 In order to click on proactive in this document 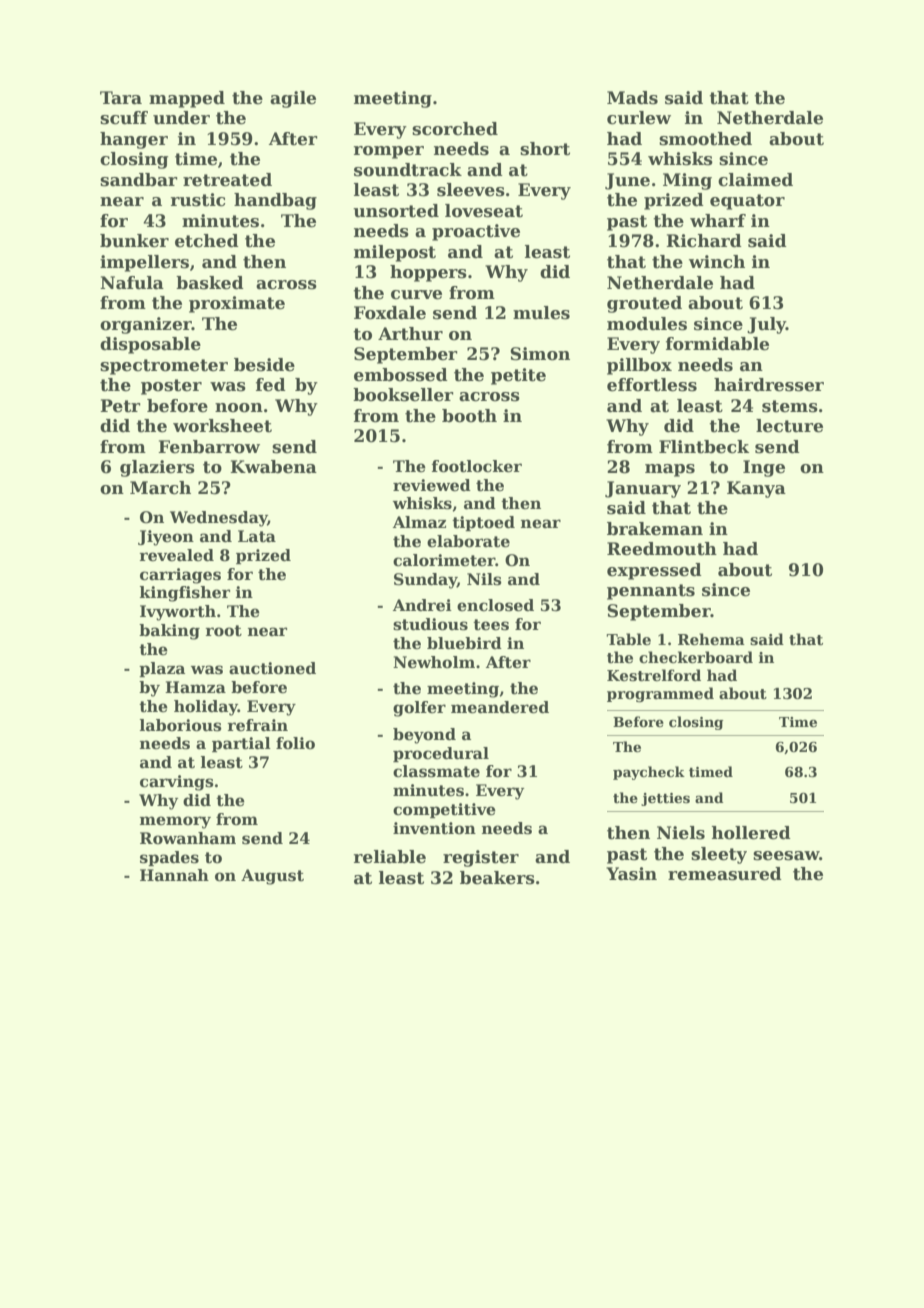, I will do `click(476, 232)`.
